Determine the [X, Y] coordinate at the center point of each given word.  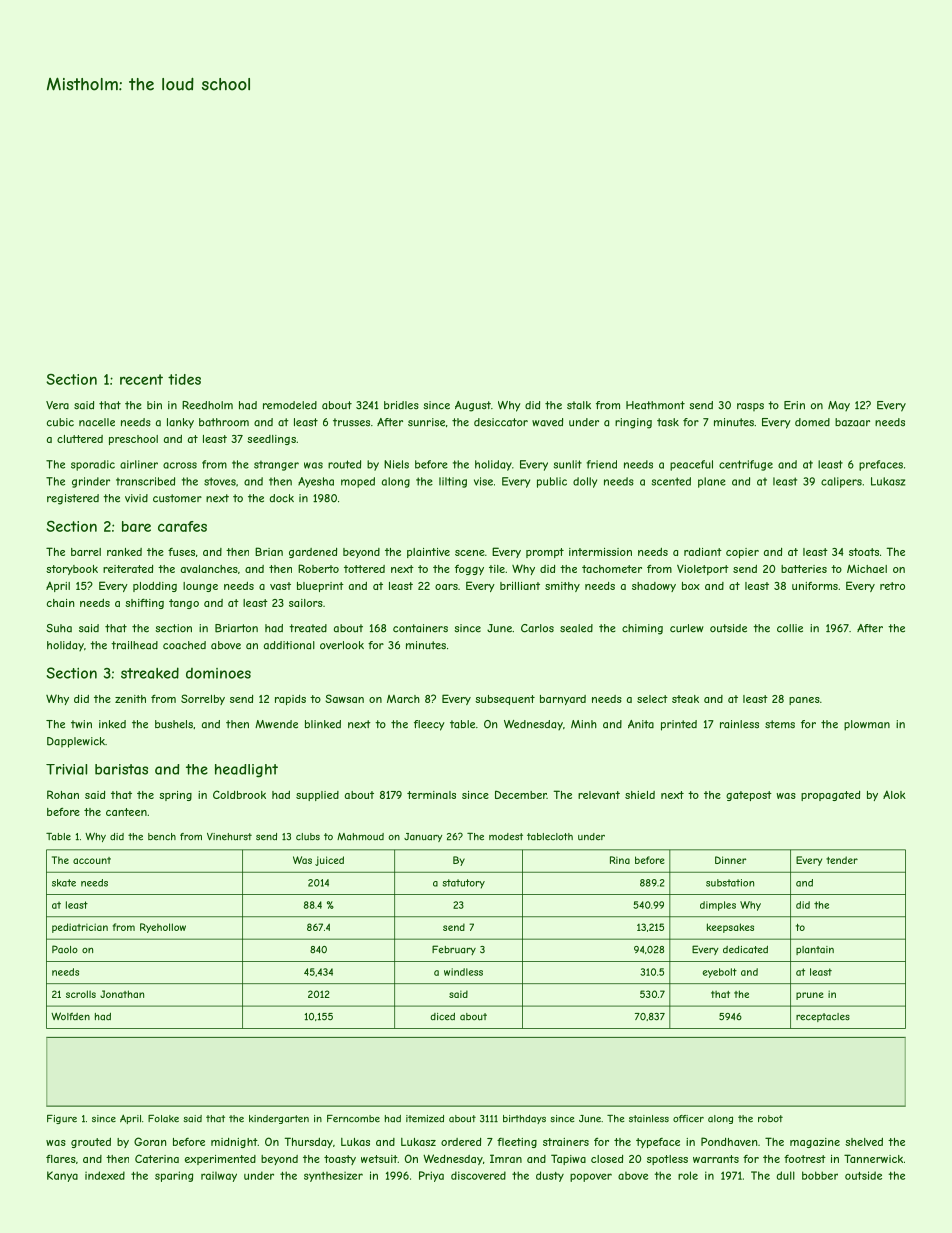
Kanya [62, 1176]
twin [81, 724]
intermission [600, 552]
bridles [401, 405]
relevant [599, 795]
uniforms [815, 586]
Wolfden [70, 1016]
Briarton [236, 628]
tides [184, 379]
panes [804, 701]
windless [463, 972]
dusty [550, 1176]
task [668, 422]
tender [842, 860]
